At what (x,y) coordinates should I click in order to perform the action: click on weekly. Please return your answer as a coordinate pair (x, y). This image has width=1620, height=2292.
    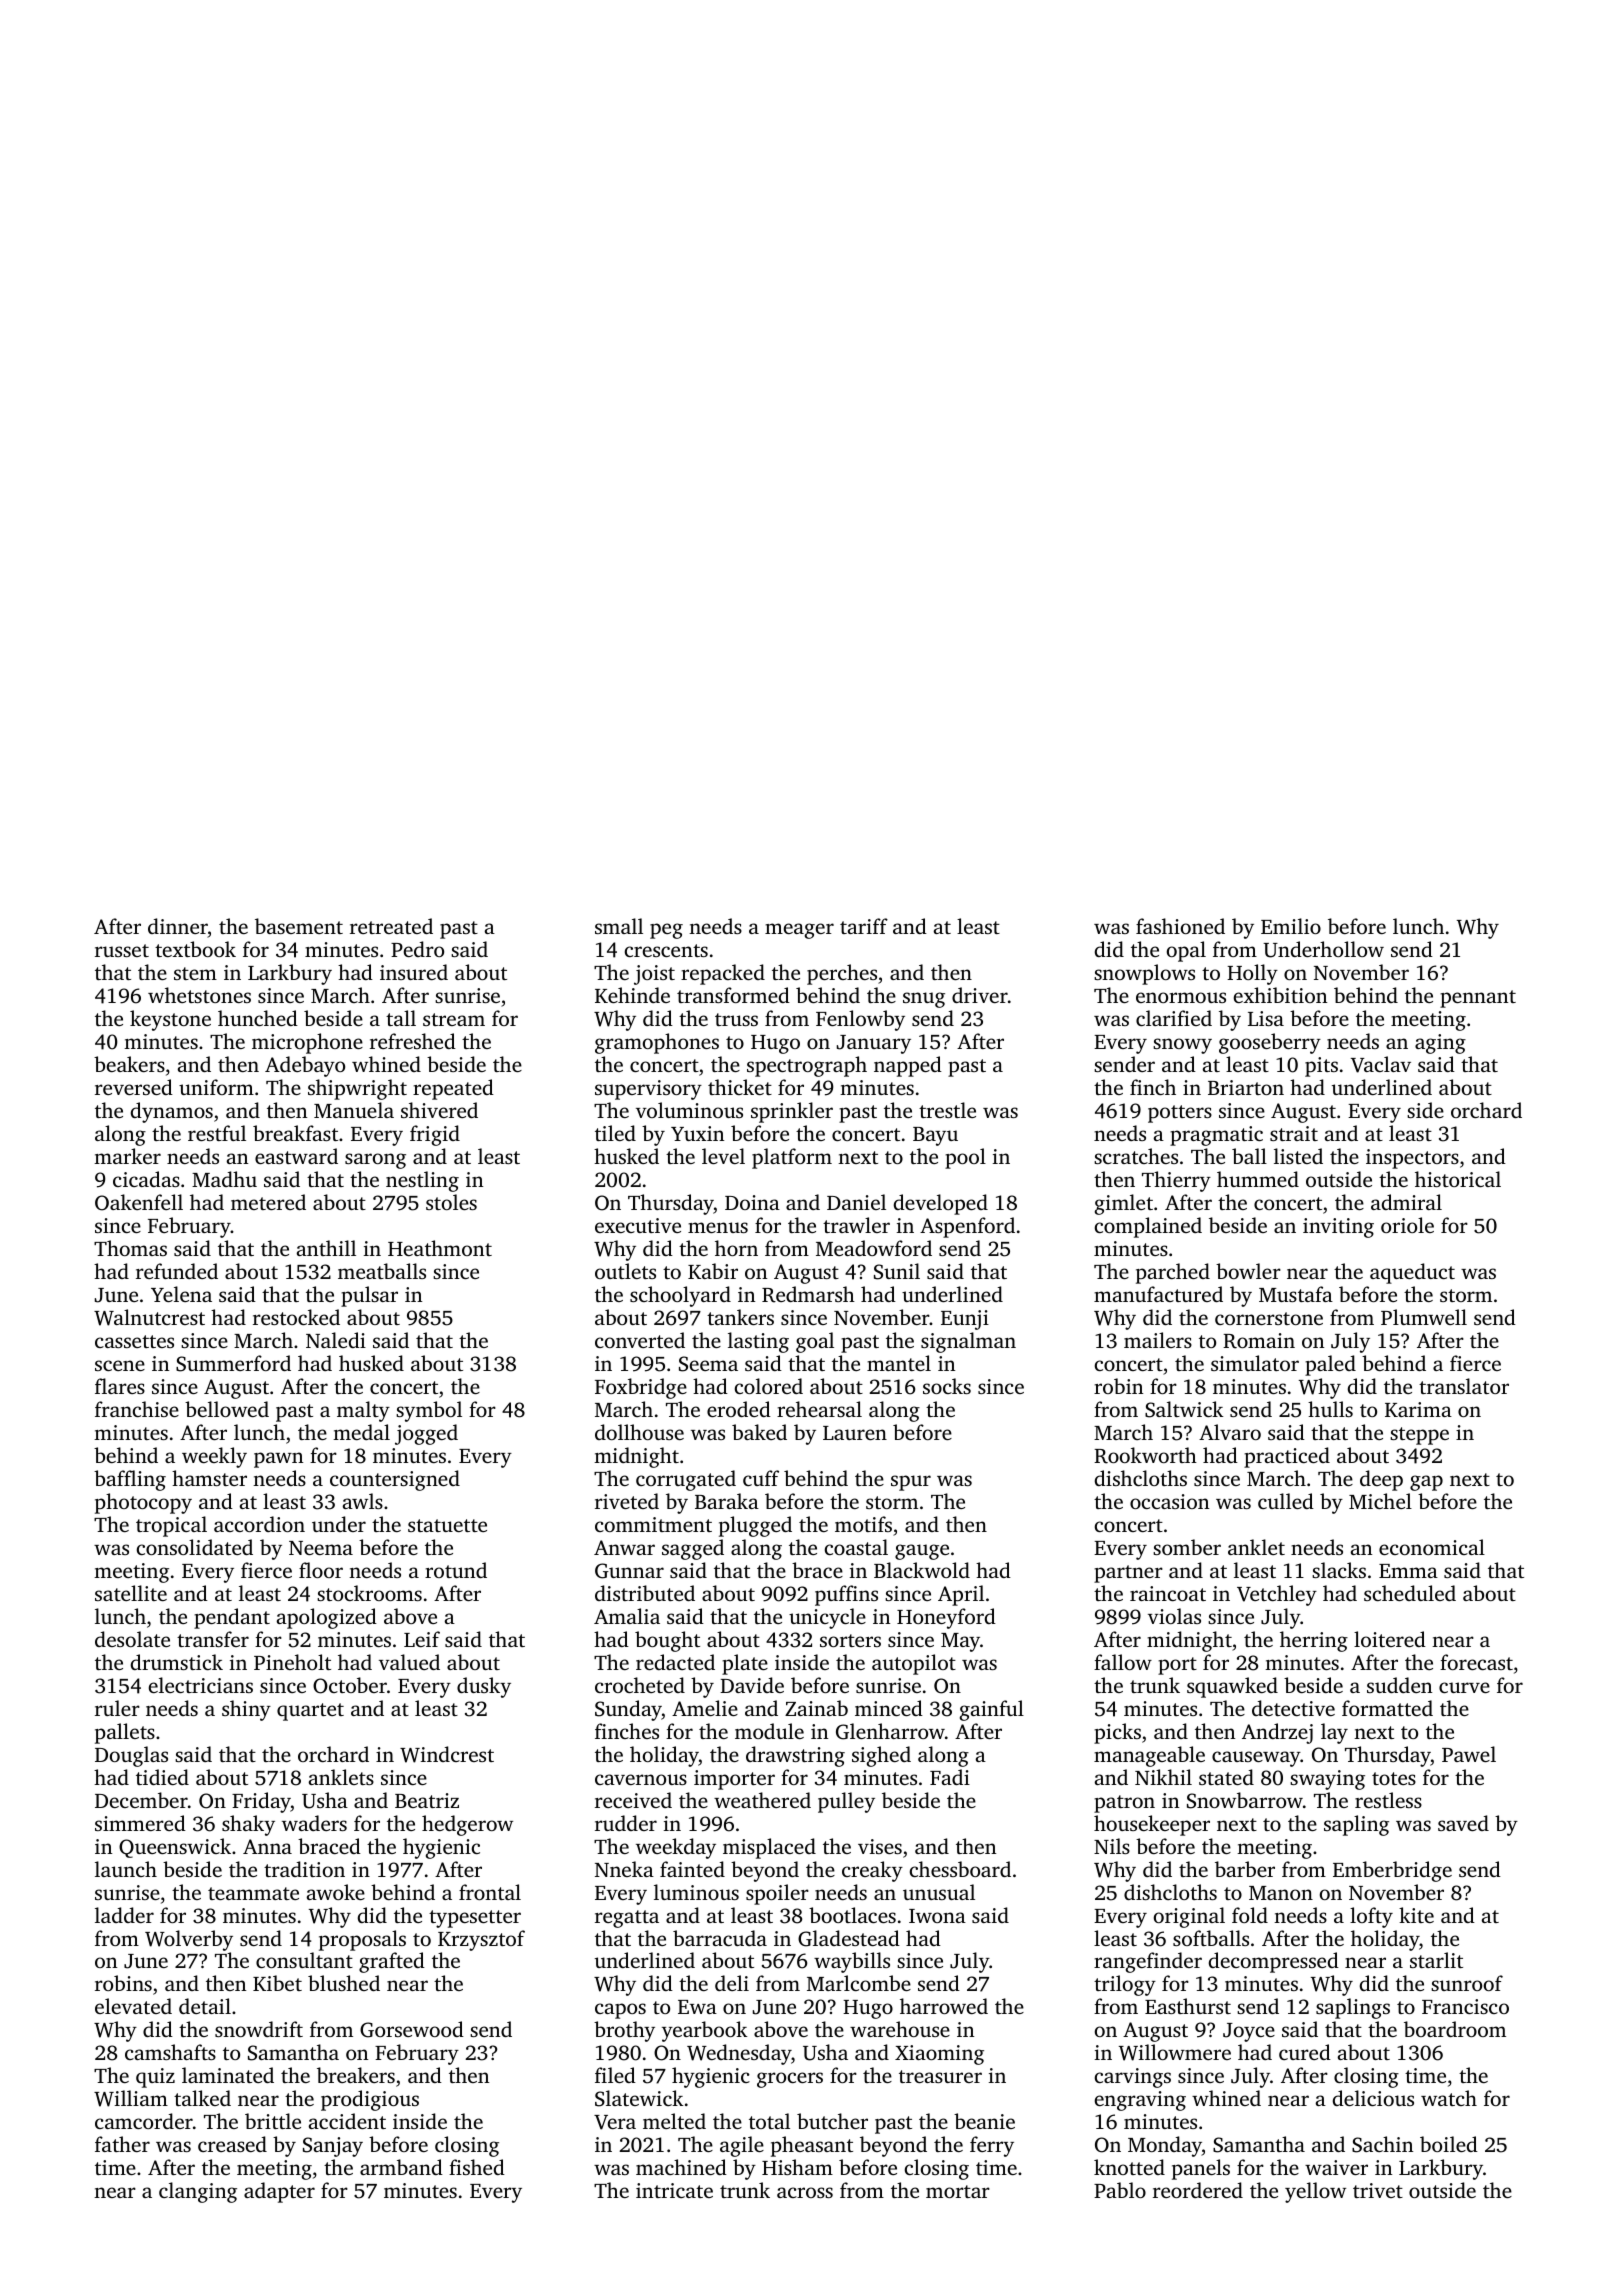
    Looking at the image, I should click on (214, 1457).
